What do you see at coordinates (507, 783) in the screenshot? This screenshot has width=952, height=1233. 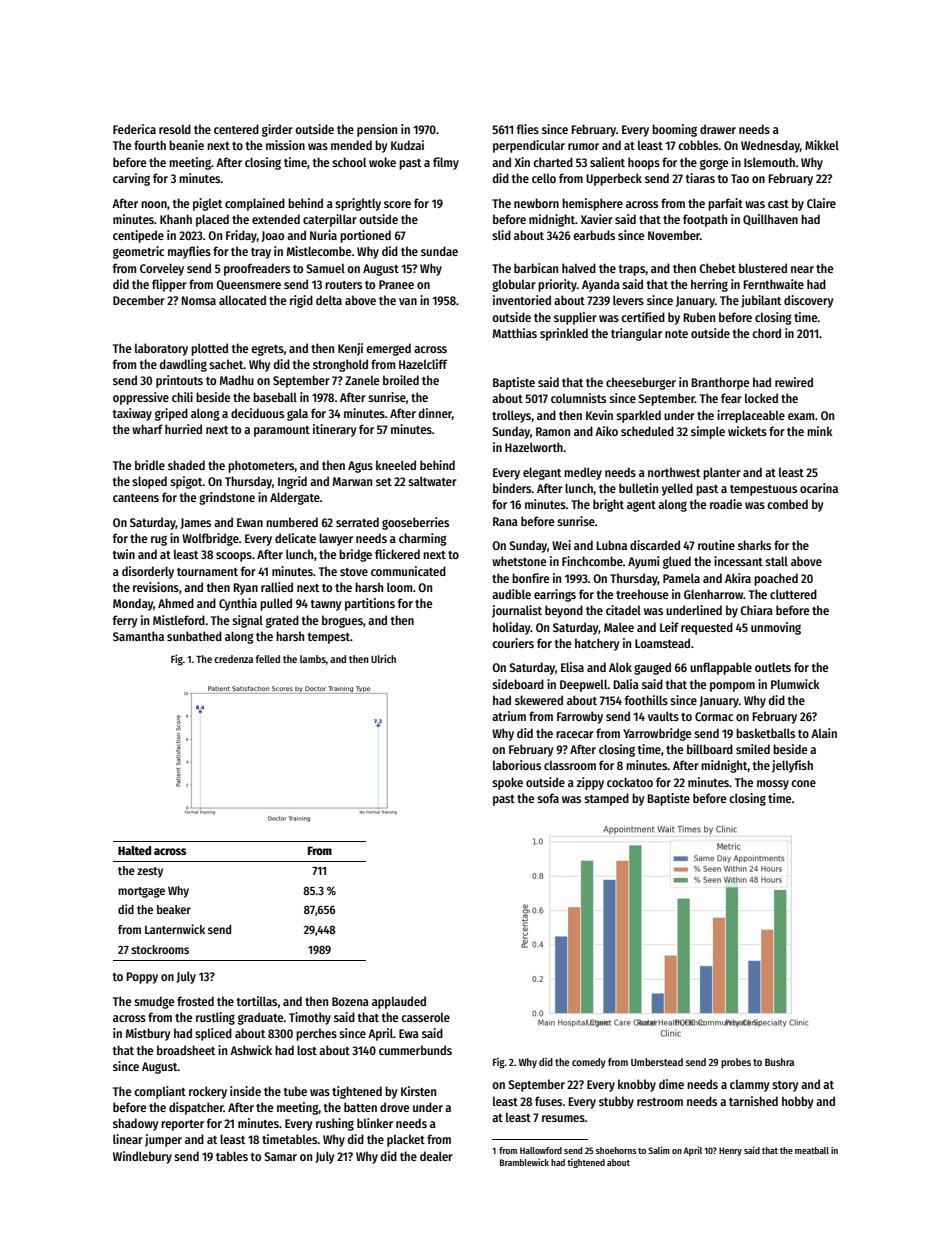 I see `spoke` at bounding box center [507, 783].
